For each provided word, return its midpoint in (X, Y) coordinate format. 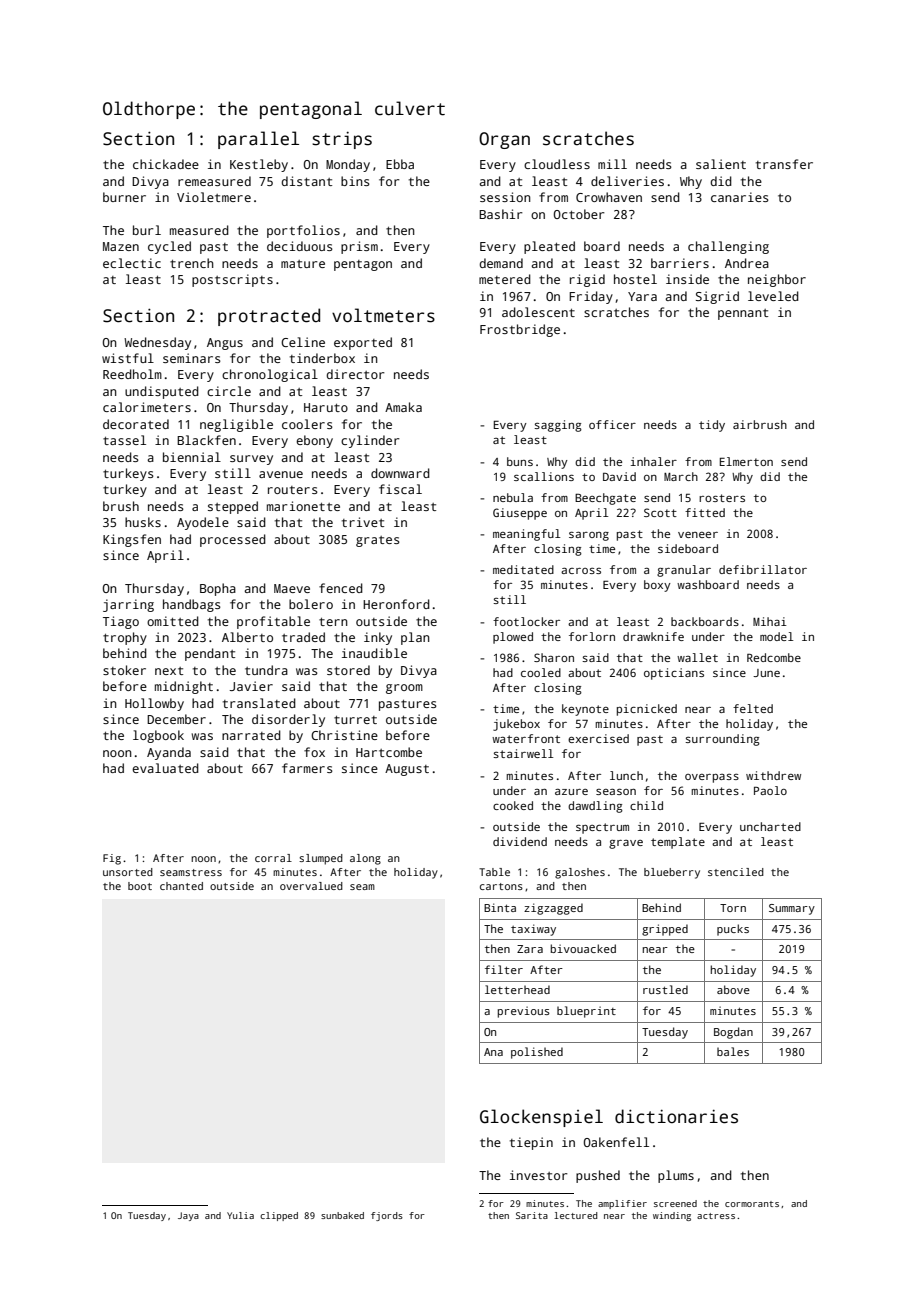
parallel (258, 140)
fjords (387, 1216)
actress (716, 1216)
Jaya (188, 1216)
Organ (504, 140)
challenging (728, 247)
